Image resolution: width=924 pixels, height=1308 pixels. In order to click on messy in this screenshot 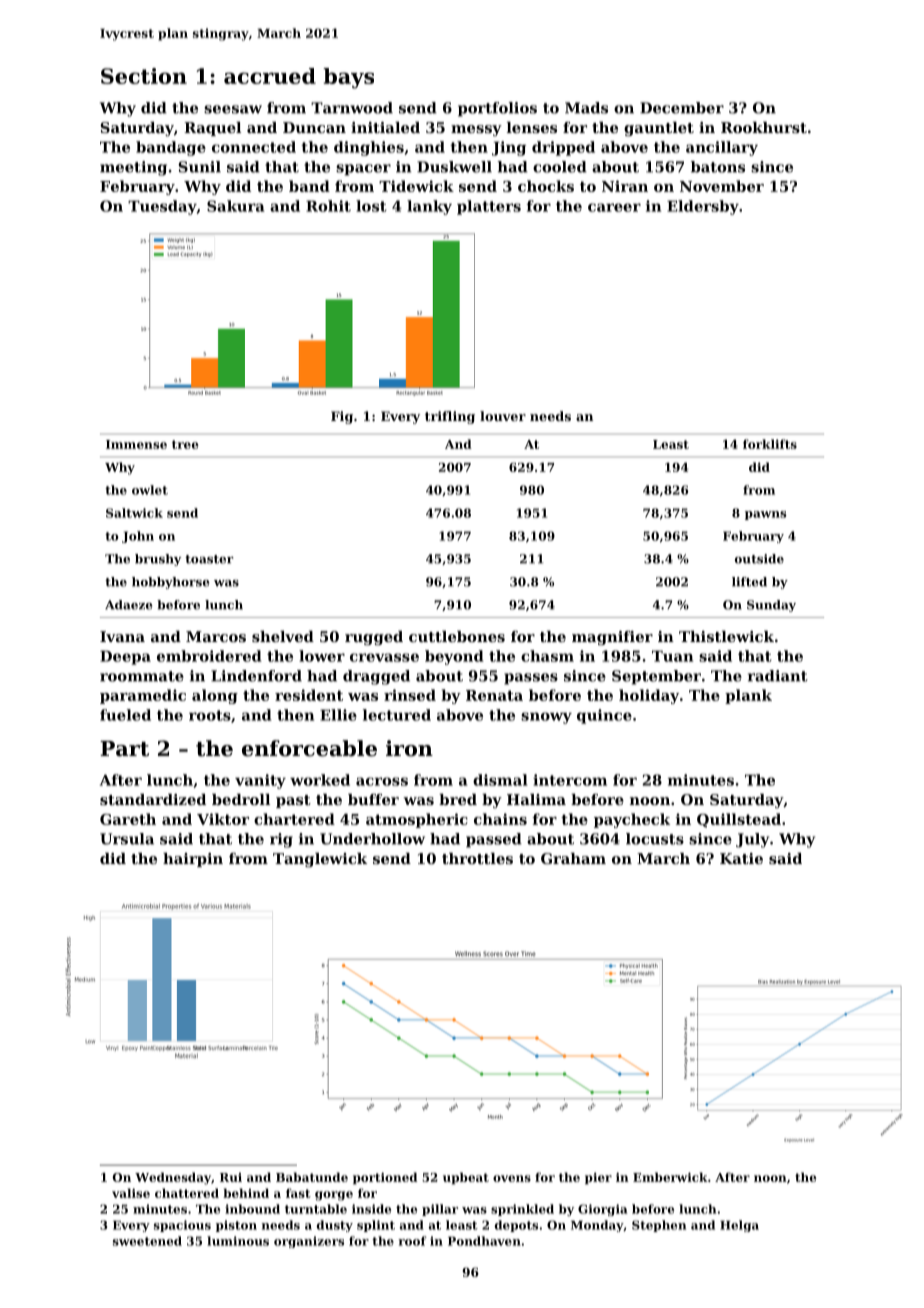, I will do `click(476, 130)`.
